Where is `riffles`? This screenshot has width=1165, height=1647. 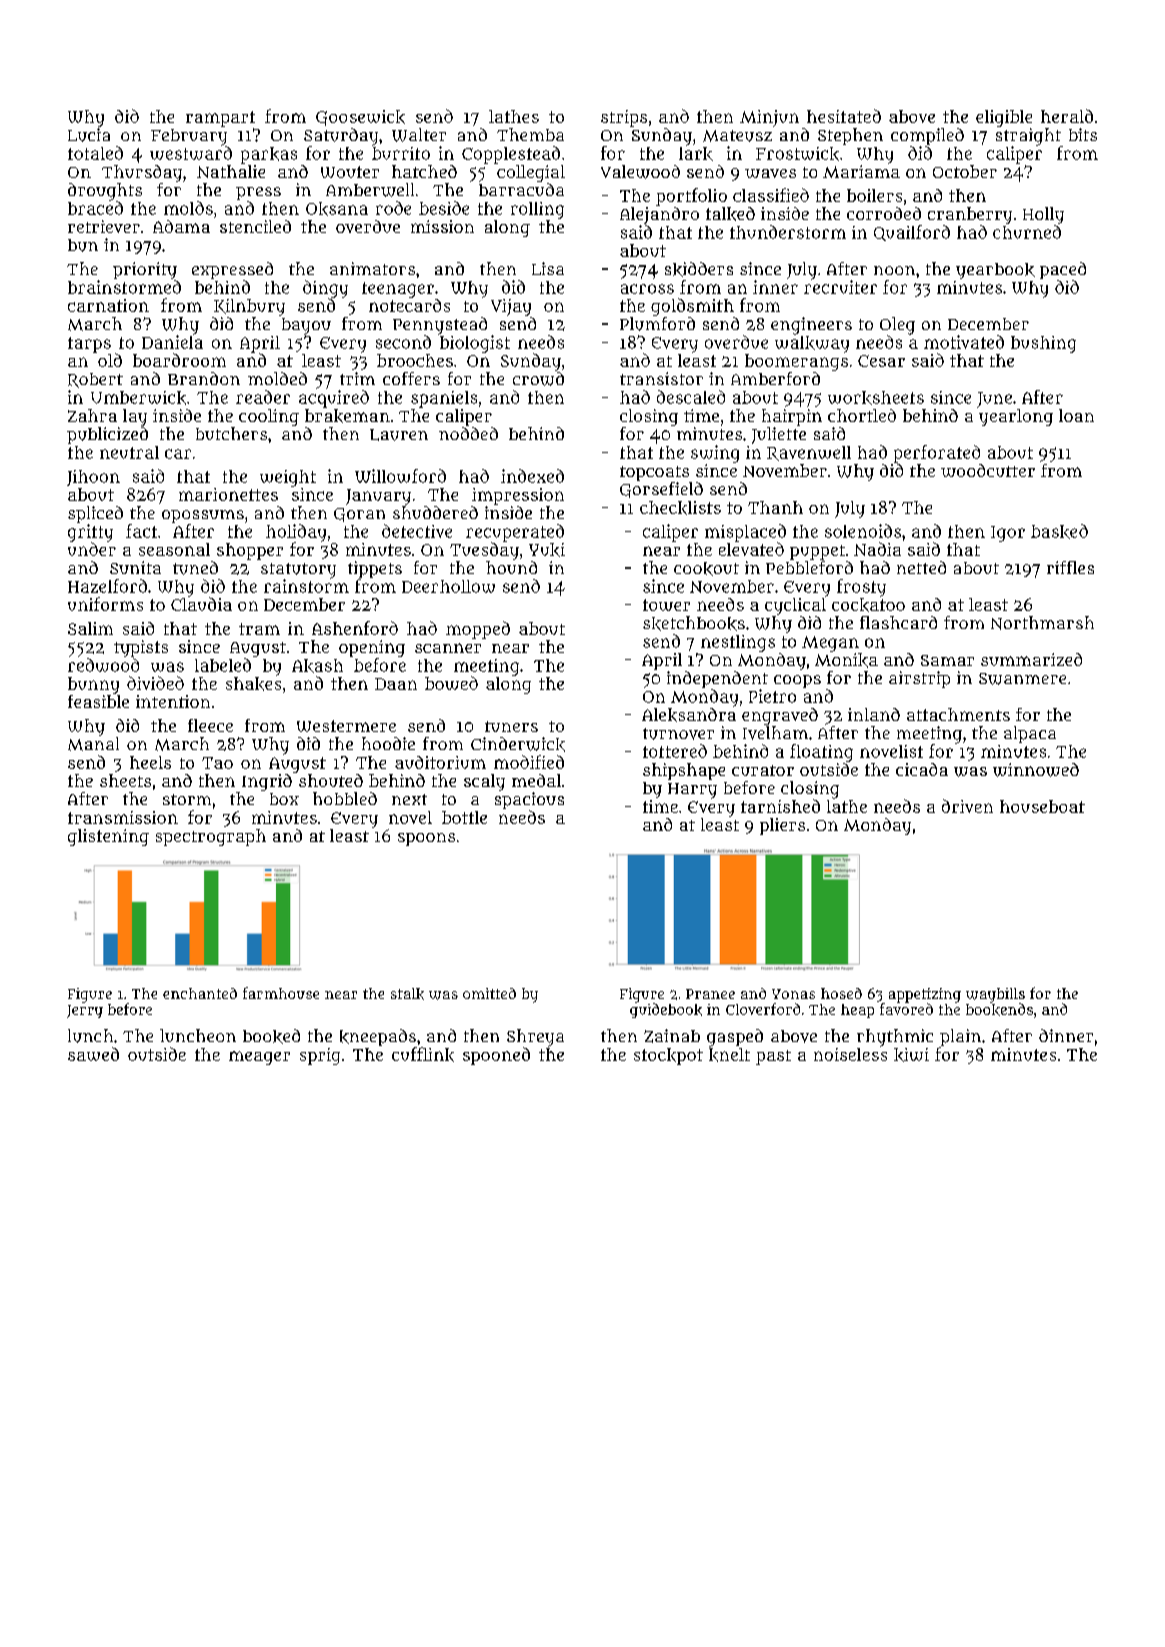
riffles is located at coordinates (1070, 567).
